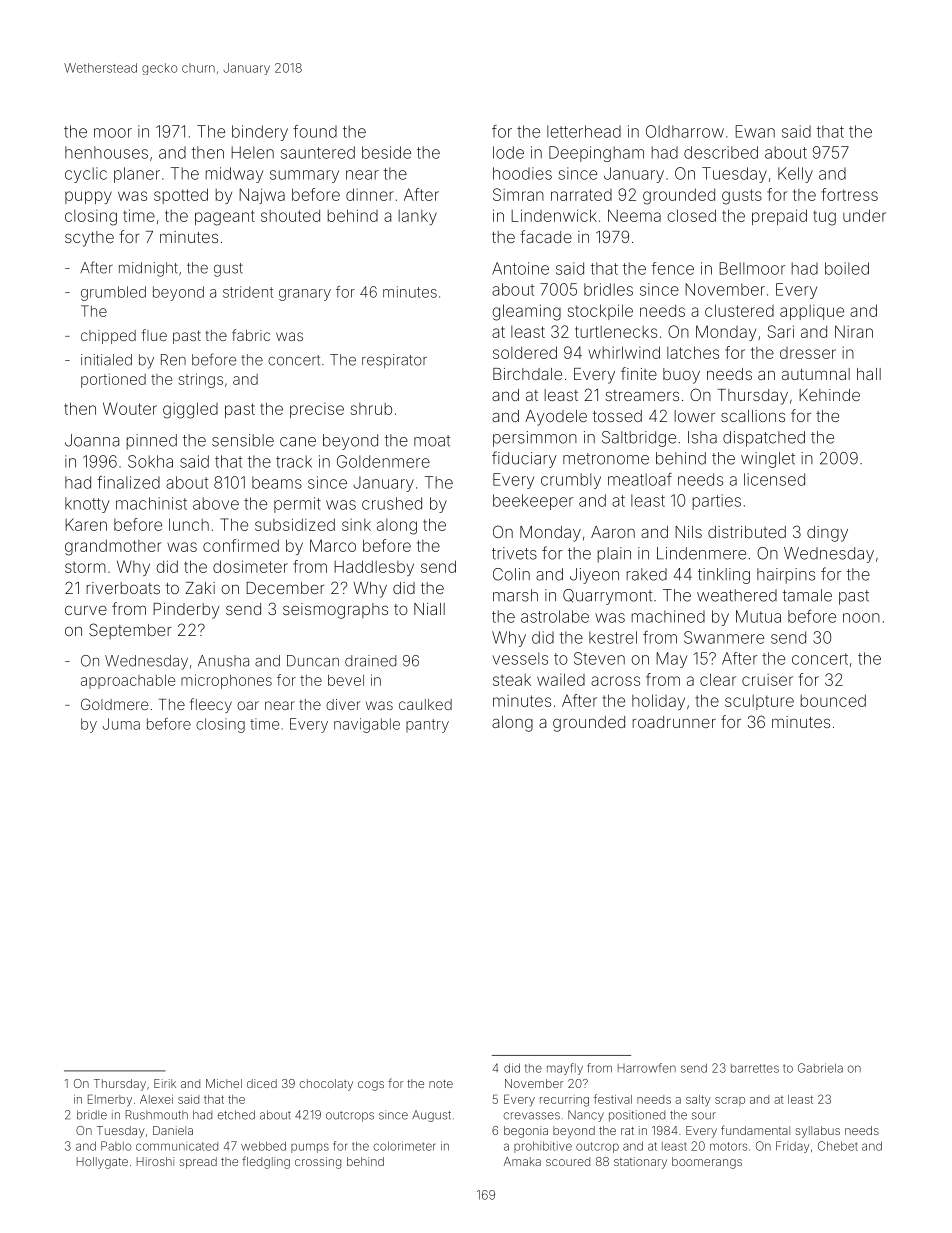 This screenshot has height=1233, width=952. What do you see at coordinates (371, 1086) in the screenshot?
I see `cogs` at bounding box center [371, 1086].
